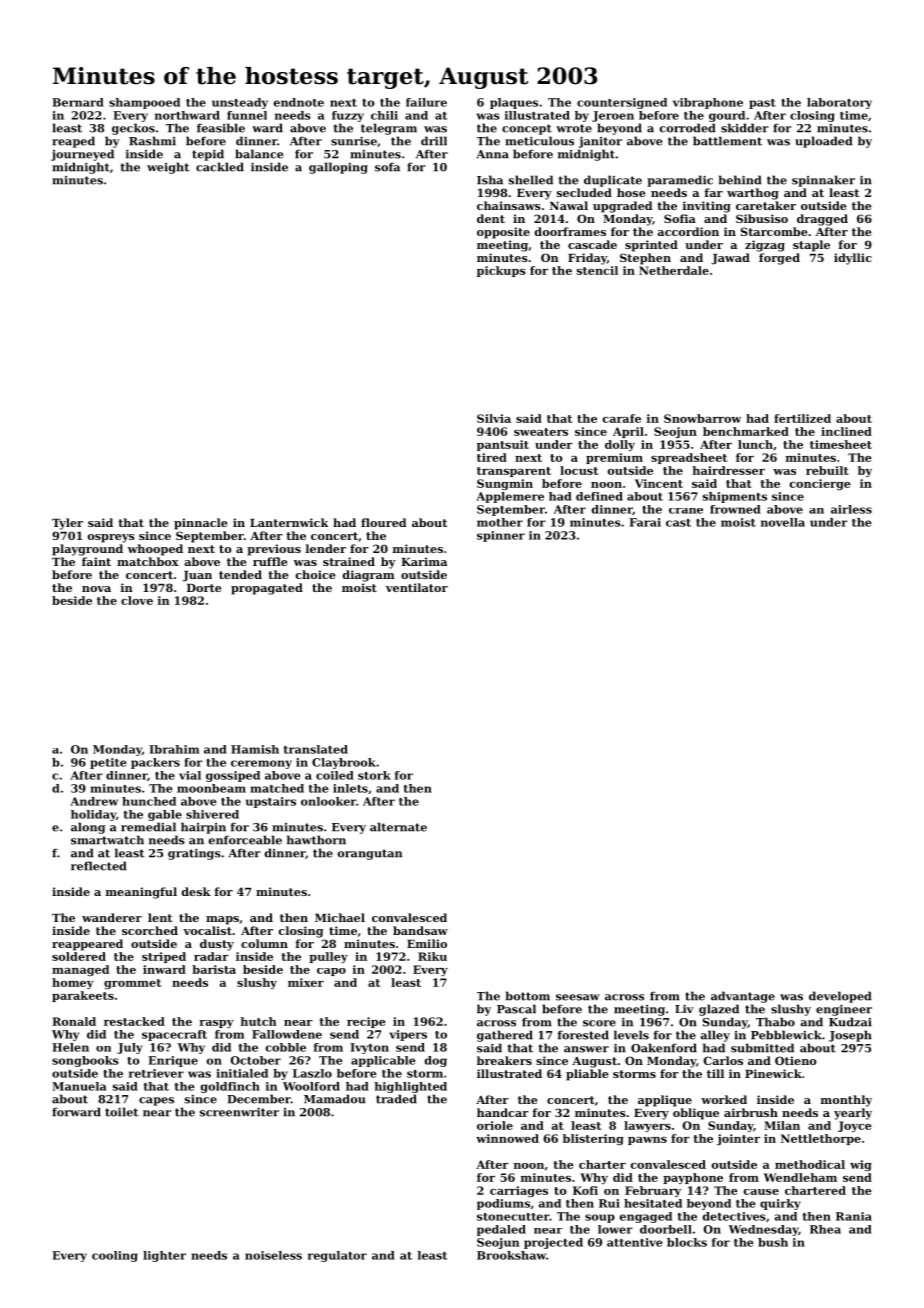 Image resolution: width=924 pixels, height=1308 pixels. Describe the element at coordinates (501, 536) in the screenshot. I see `spinner` at that location.
